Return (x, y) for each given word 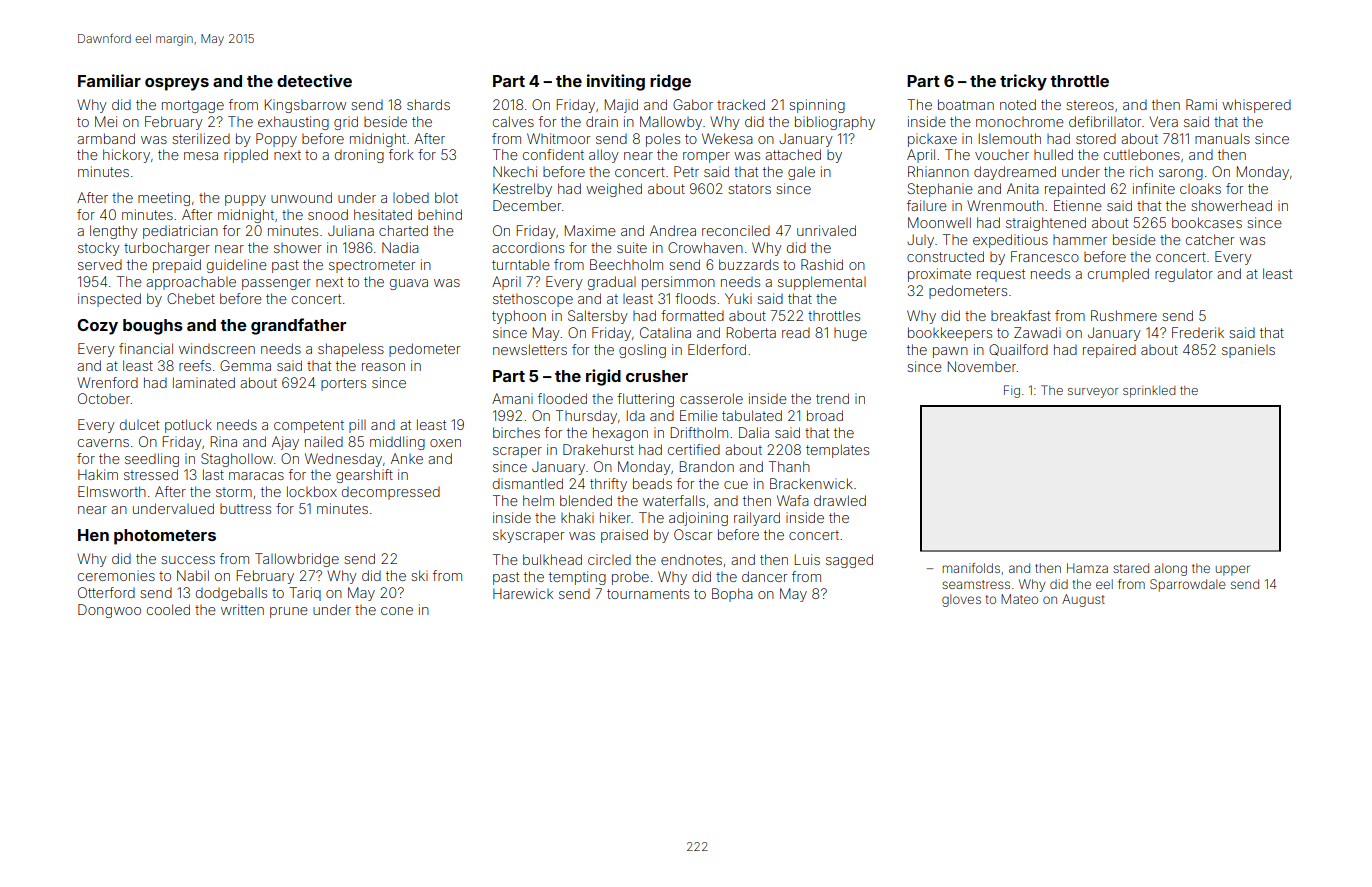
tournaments (648, 594)
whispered (1256, 106)
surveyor (1093, 393)
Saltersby (598, 317)
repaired (1109, 351)
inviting (616, 82)
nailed (324, 441)
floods (695, 298)
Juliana (351, 230)
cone (397, 611)
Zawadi (1037, 332)
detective (314, 80)
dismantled (528, 483)
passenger (276, 284)
